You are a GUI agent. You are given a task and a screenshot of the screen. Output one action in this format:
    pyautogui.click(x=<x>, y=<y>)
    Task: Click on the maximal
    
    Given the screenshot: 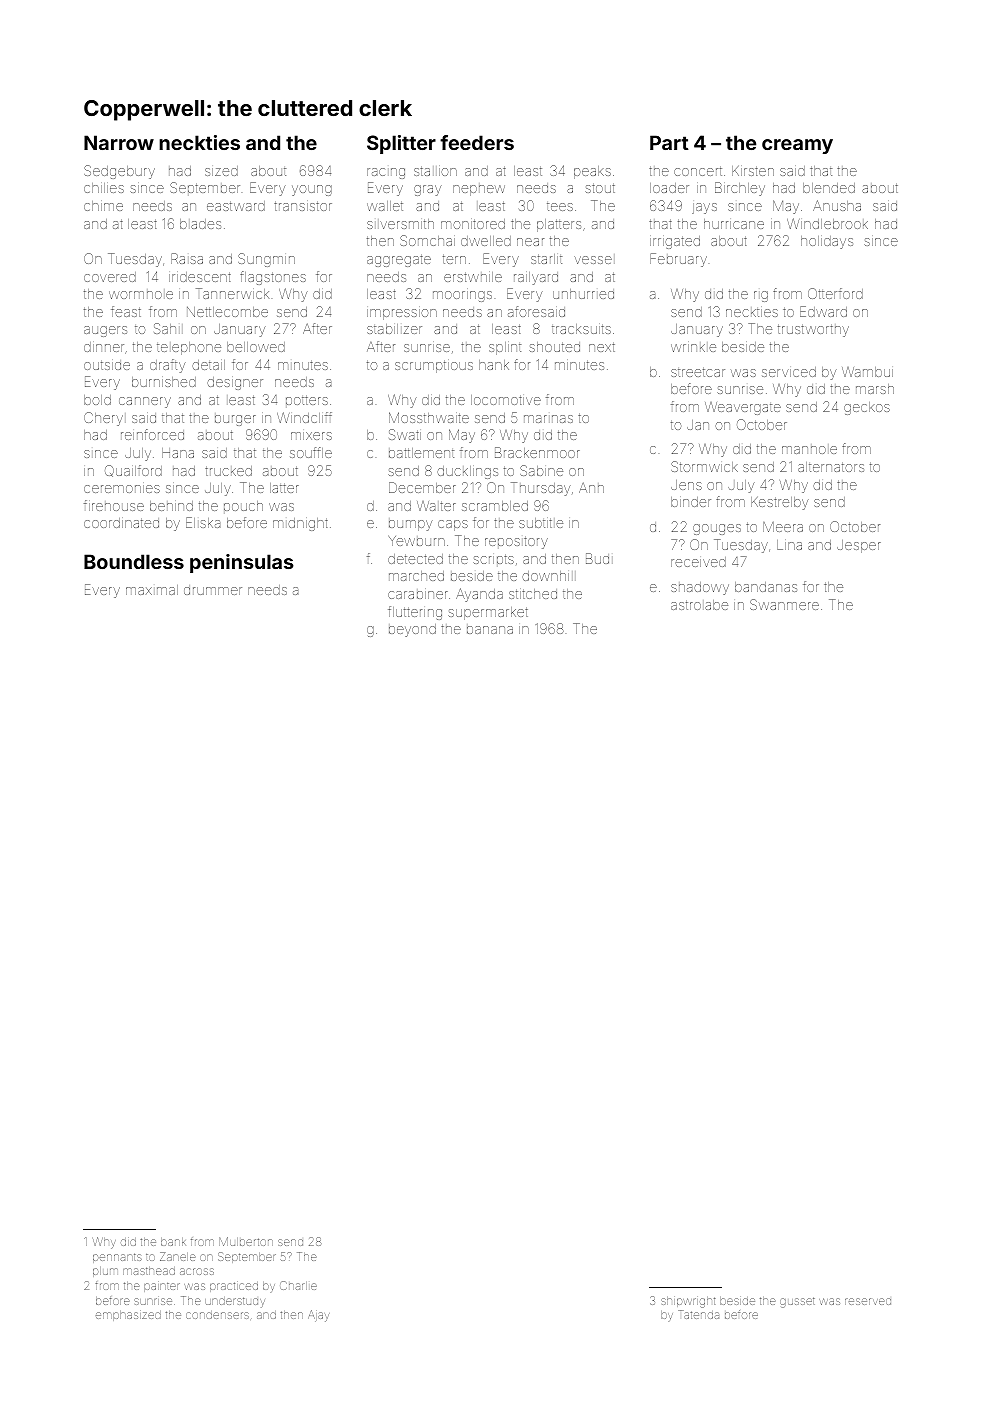 What is the action you would take?
    pyautogui.click(x=152, y=590)
